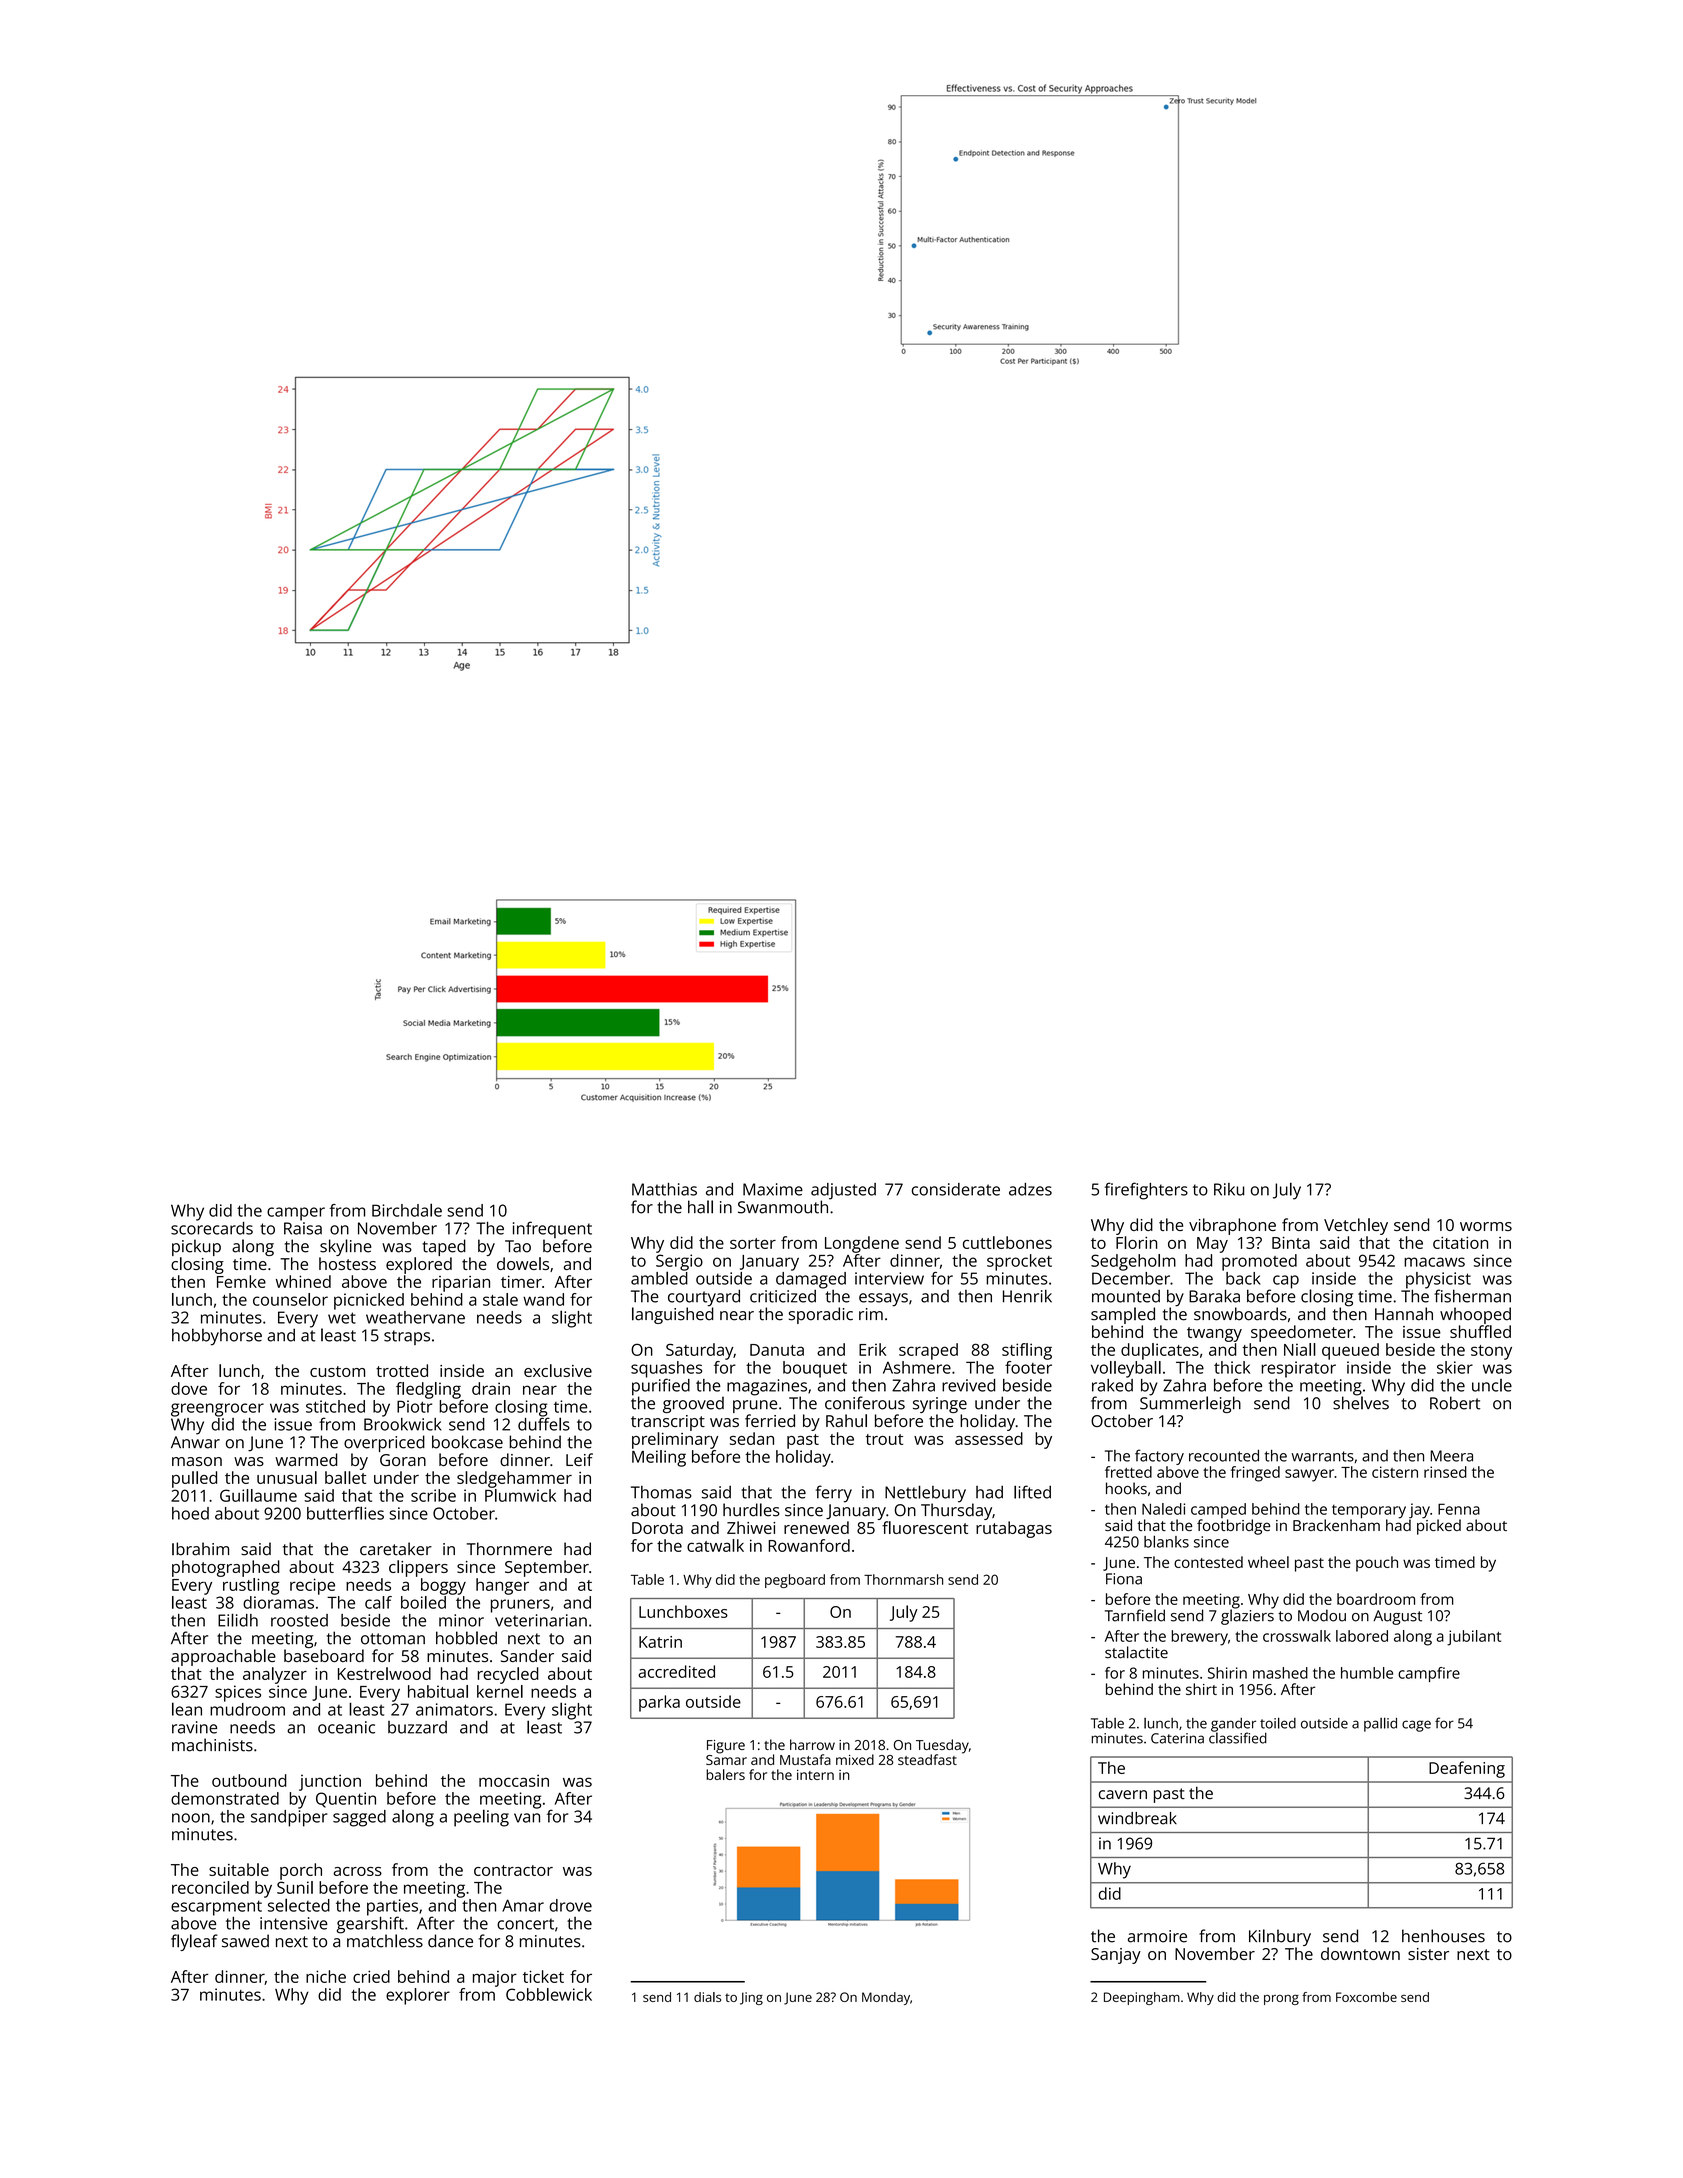  What do you see at coordinates (1123, 1794) in the document?
I see `cavern` at bounding box center [1123, 1794].
